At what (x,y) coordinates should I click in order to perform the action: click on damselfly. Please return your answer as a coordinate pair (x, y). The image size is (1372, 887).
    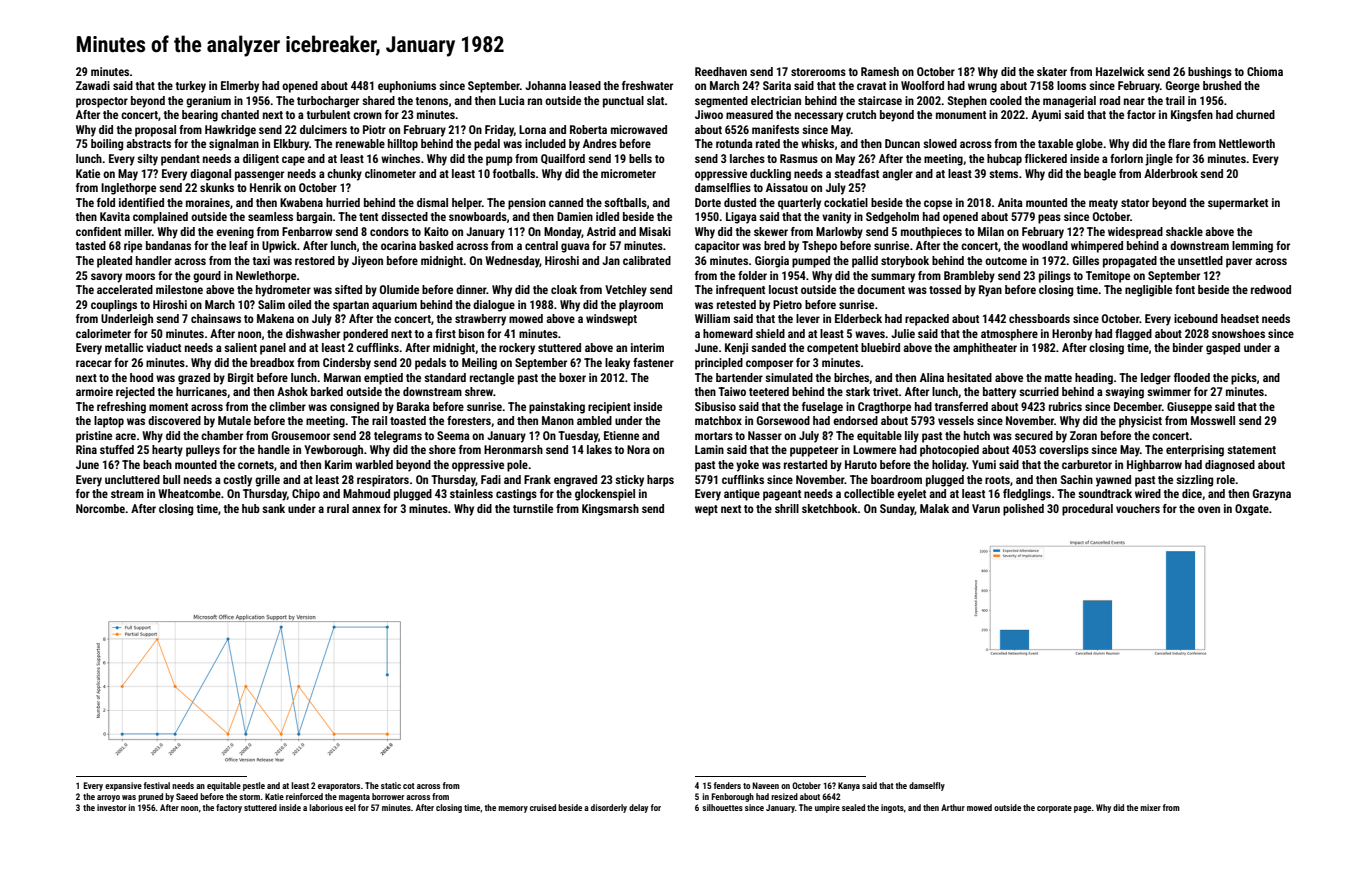
    Looking at the image, I should click on (927, 786).
